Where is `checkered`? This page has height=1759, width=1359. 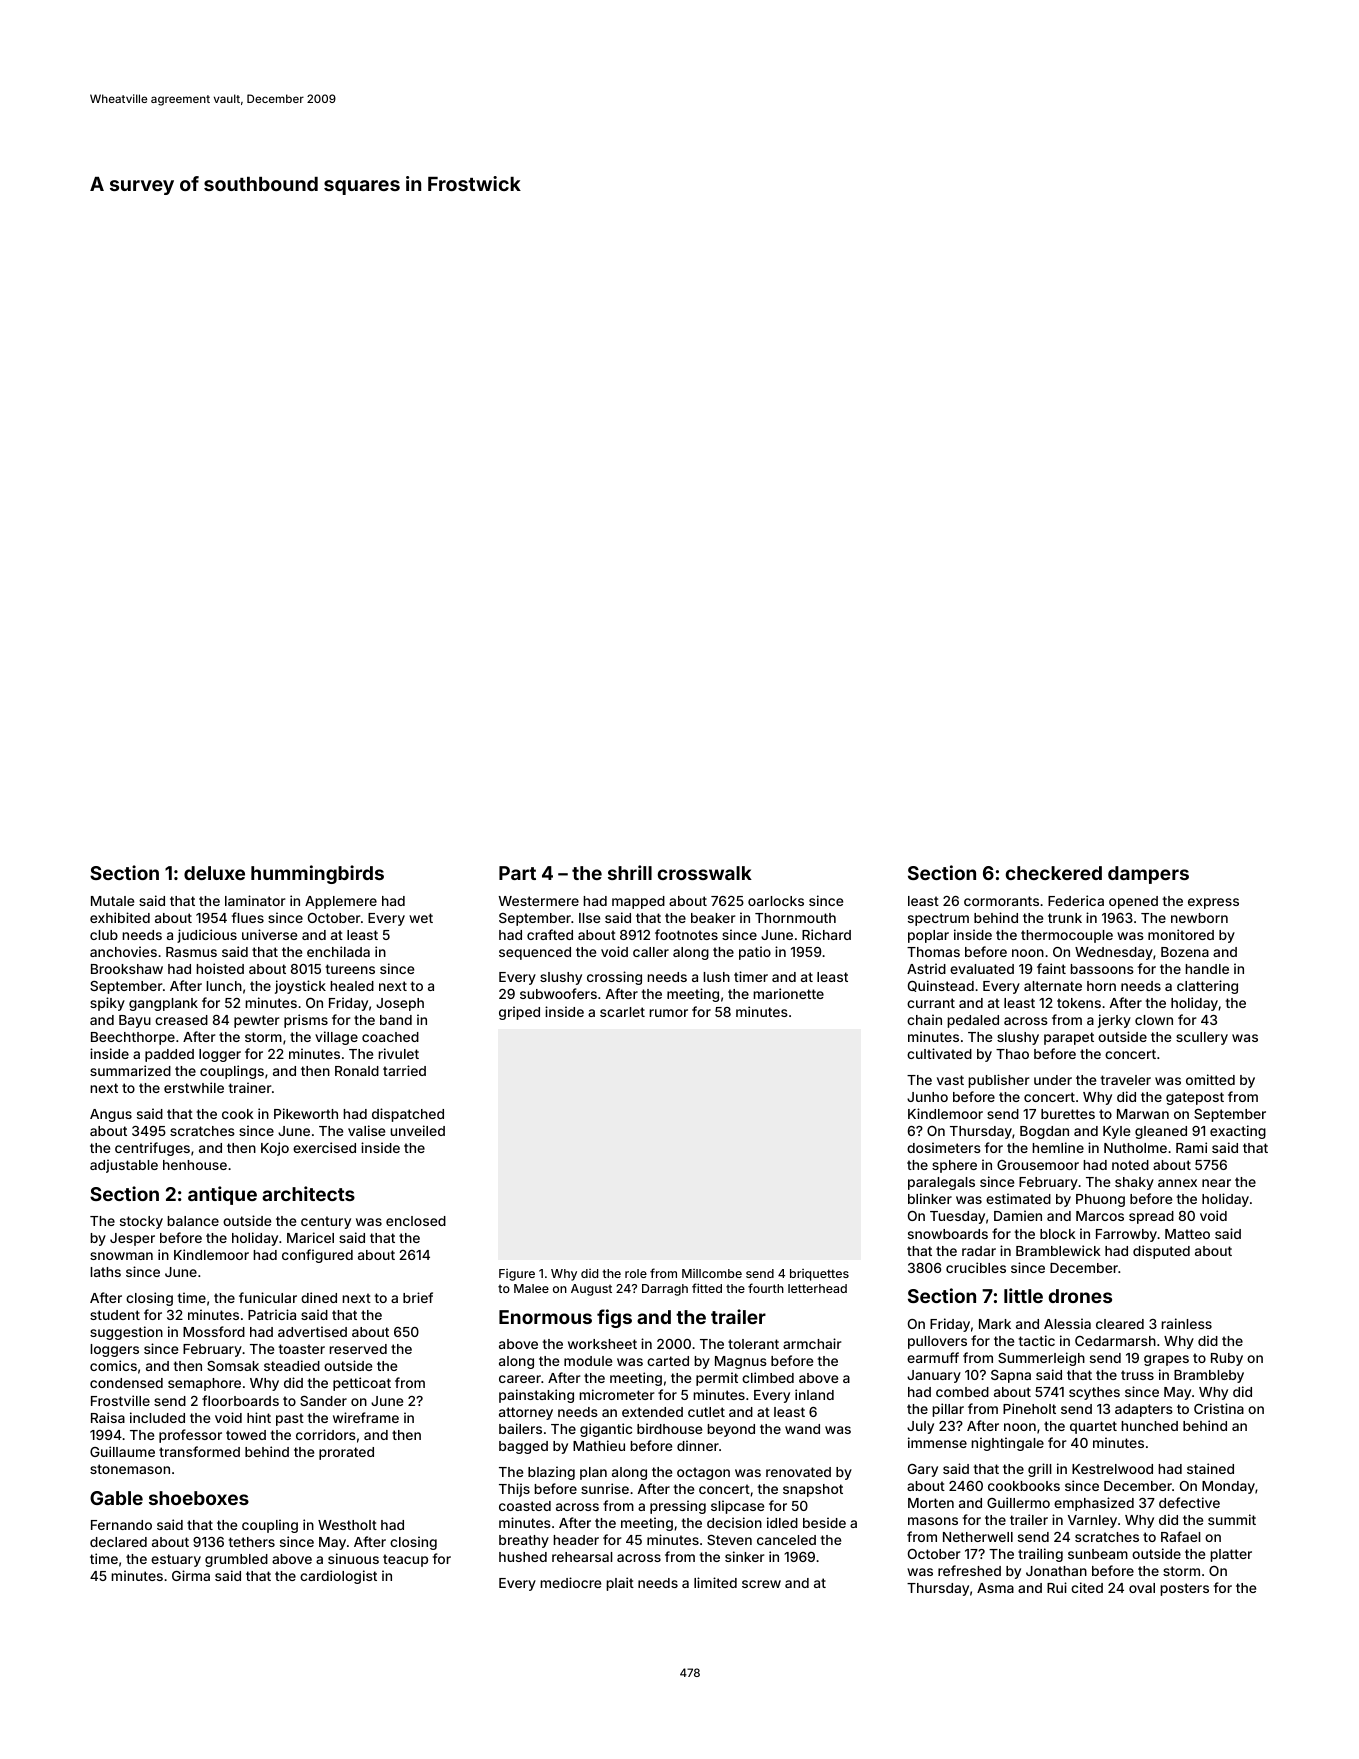 checkered is located at coordinates (1054, 873).
